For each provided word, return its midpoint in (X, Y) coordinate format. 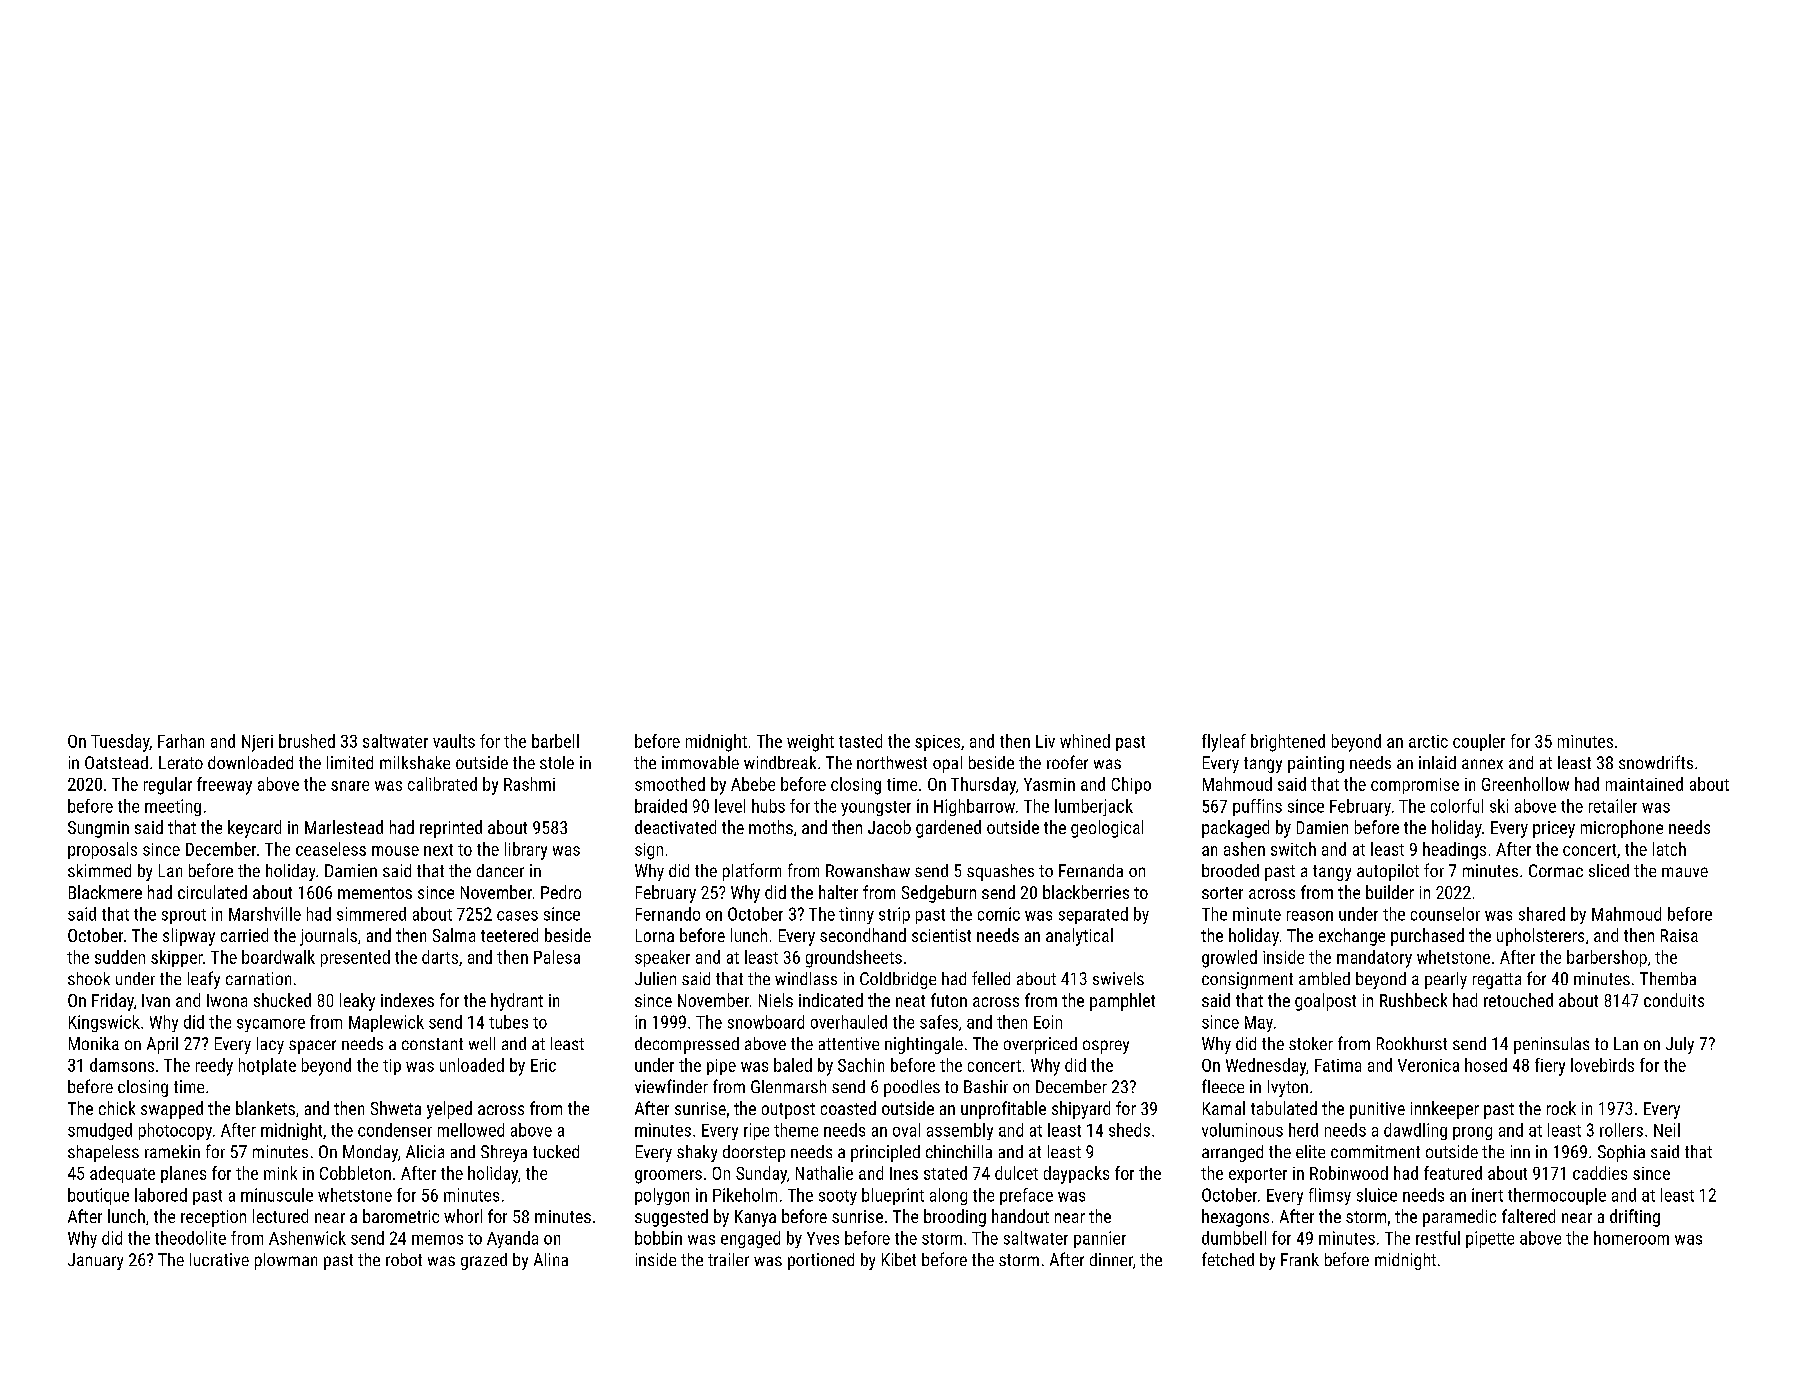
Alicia (425, 1151)
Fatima (1338, 1065)
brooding (955, 1218)
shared (1542, 914)
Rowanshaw (868, 870)
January (95, 1261)
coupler (1479, 742)
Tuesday (120, 743)
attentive (849, 1043)
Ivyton (1288, 1088)
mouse (395, 851)
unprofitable (1003, 1110)
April (162, 1045)
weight (810, 743)
